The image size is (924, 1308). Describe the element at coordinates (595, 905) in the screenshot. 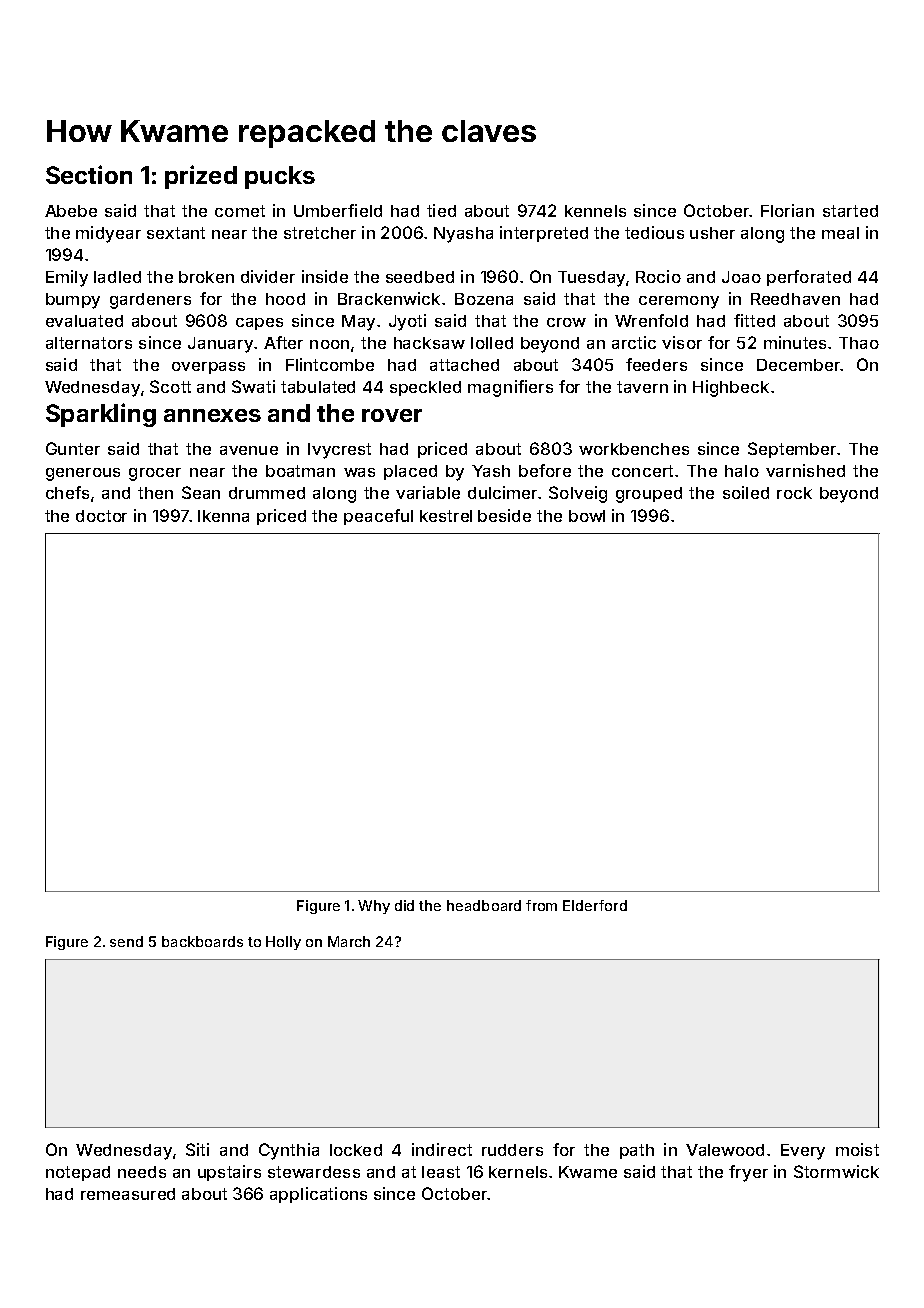

I see `Elderford` at that location.
